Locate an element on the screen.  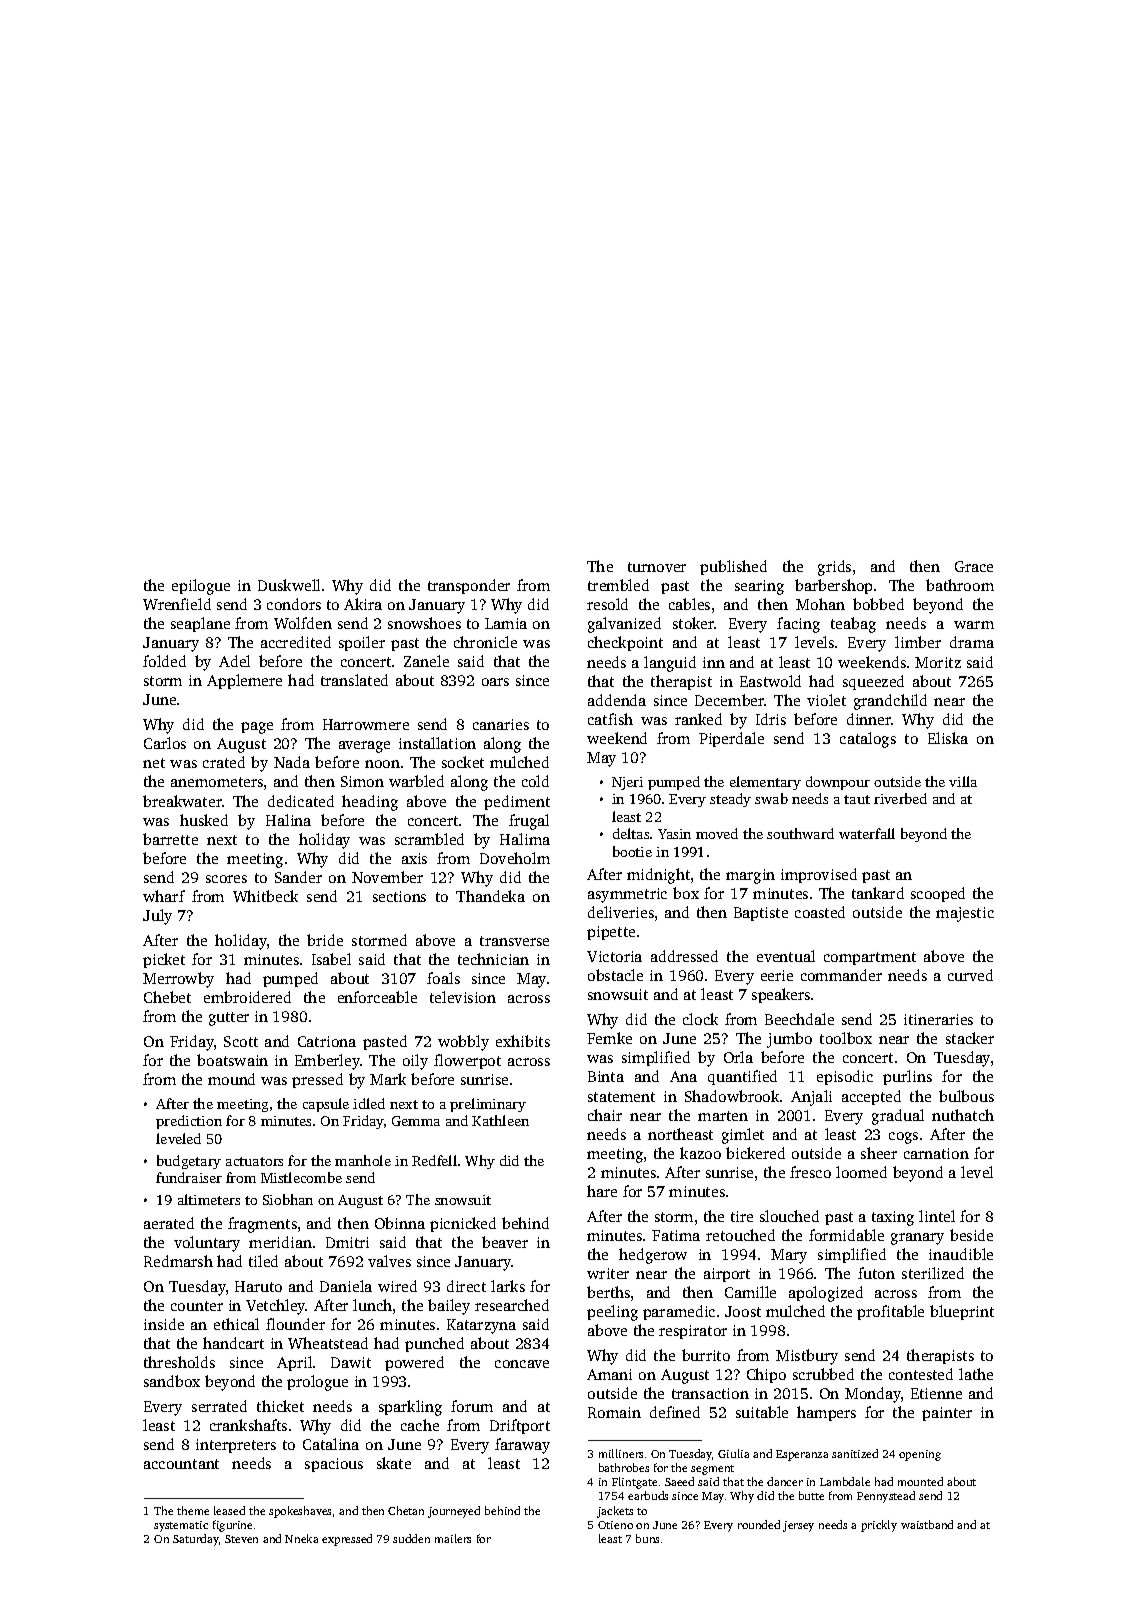
flowerpot is located at coordinates (467, 1061).
